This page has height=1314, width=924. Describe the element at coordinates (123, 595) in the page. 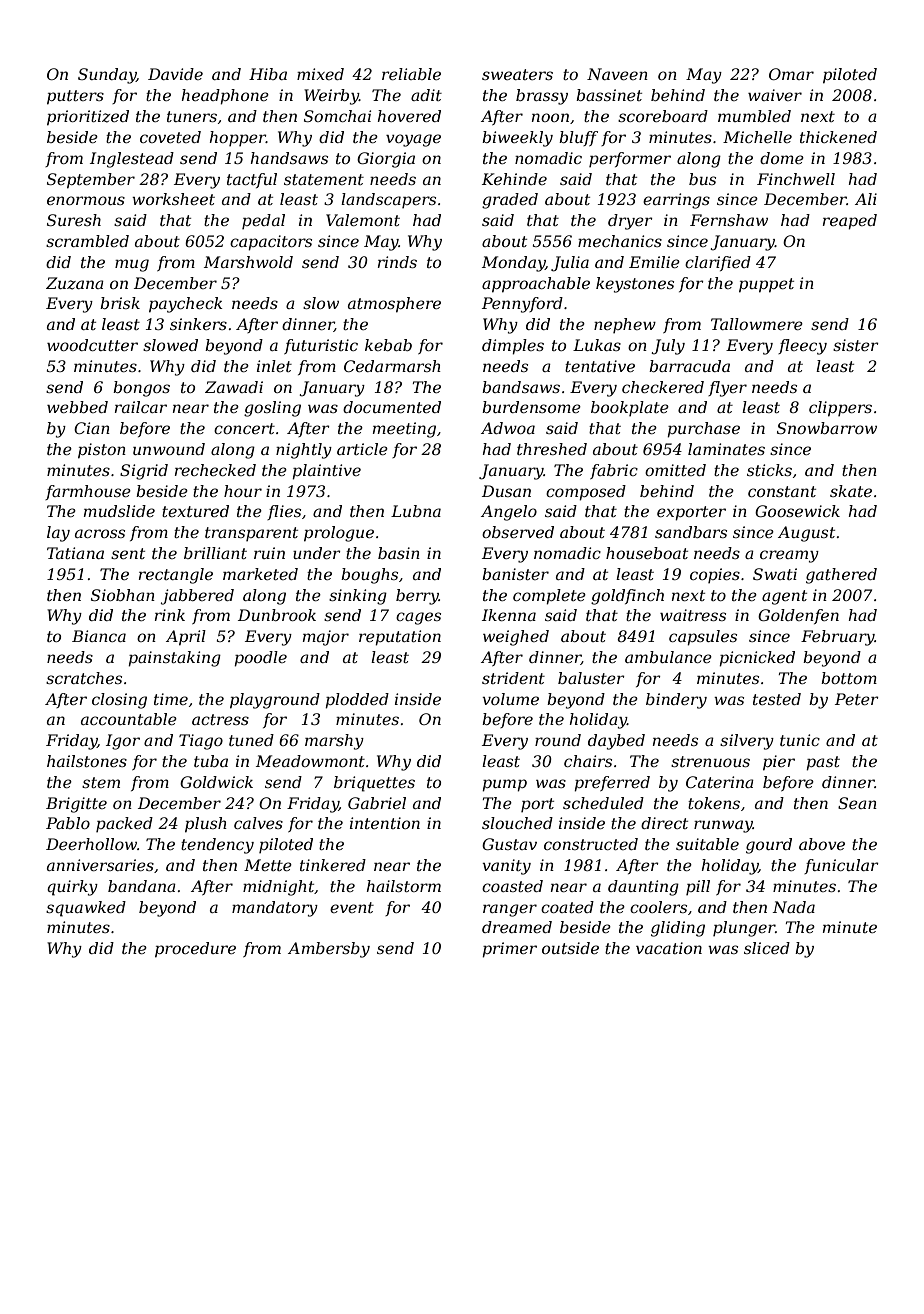

I see `Siobhan` at that location.
